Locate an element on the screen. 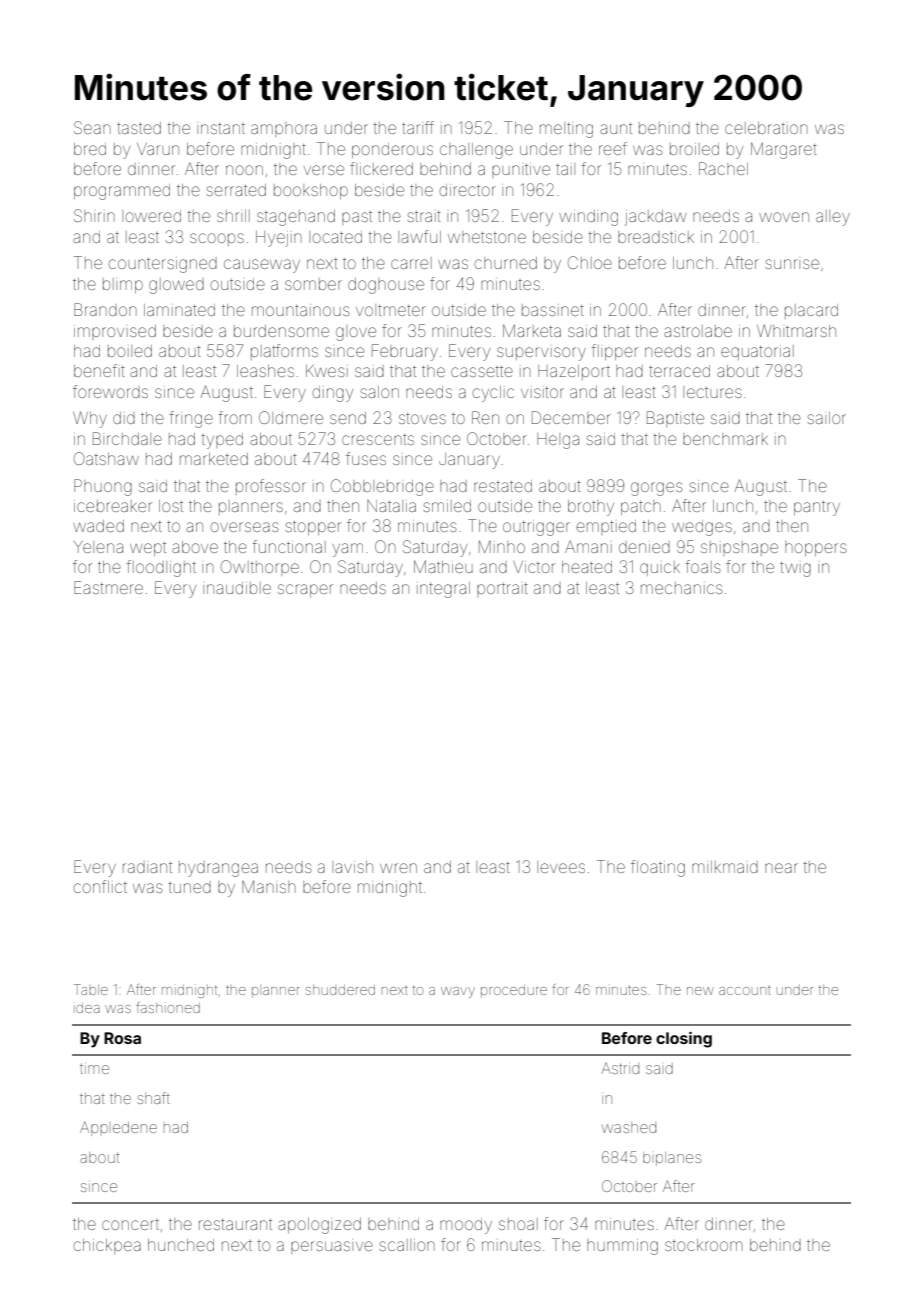 Image resolution: width=924 pixels, height=1314 pixels. shaft is located at coordinates (153, 1098).
